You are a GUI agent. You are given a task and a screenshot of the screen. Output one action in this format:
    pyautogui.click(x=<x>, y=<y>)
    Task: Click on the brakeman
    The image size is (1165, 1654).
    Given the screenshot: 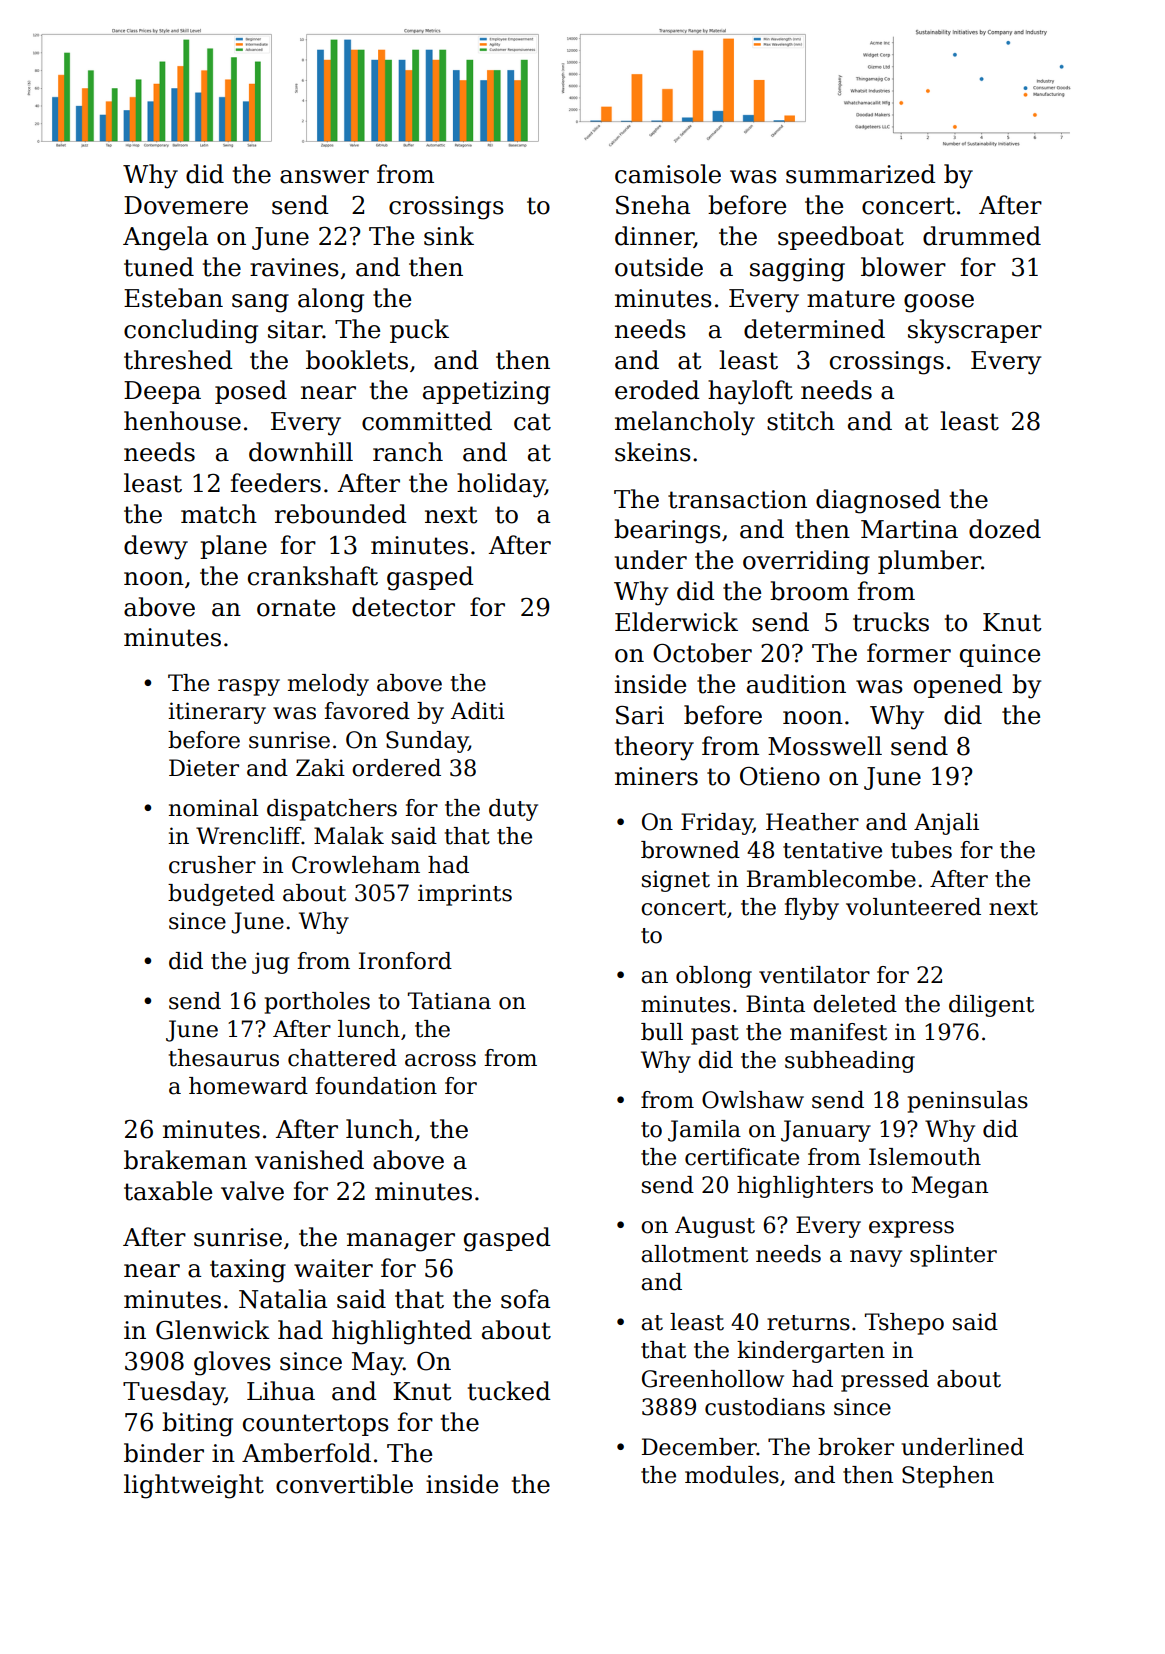 What is the action you would take?
    pyautogui.click(x=185, y=1160)
